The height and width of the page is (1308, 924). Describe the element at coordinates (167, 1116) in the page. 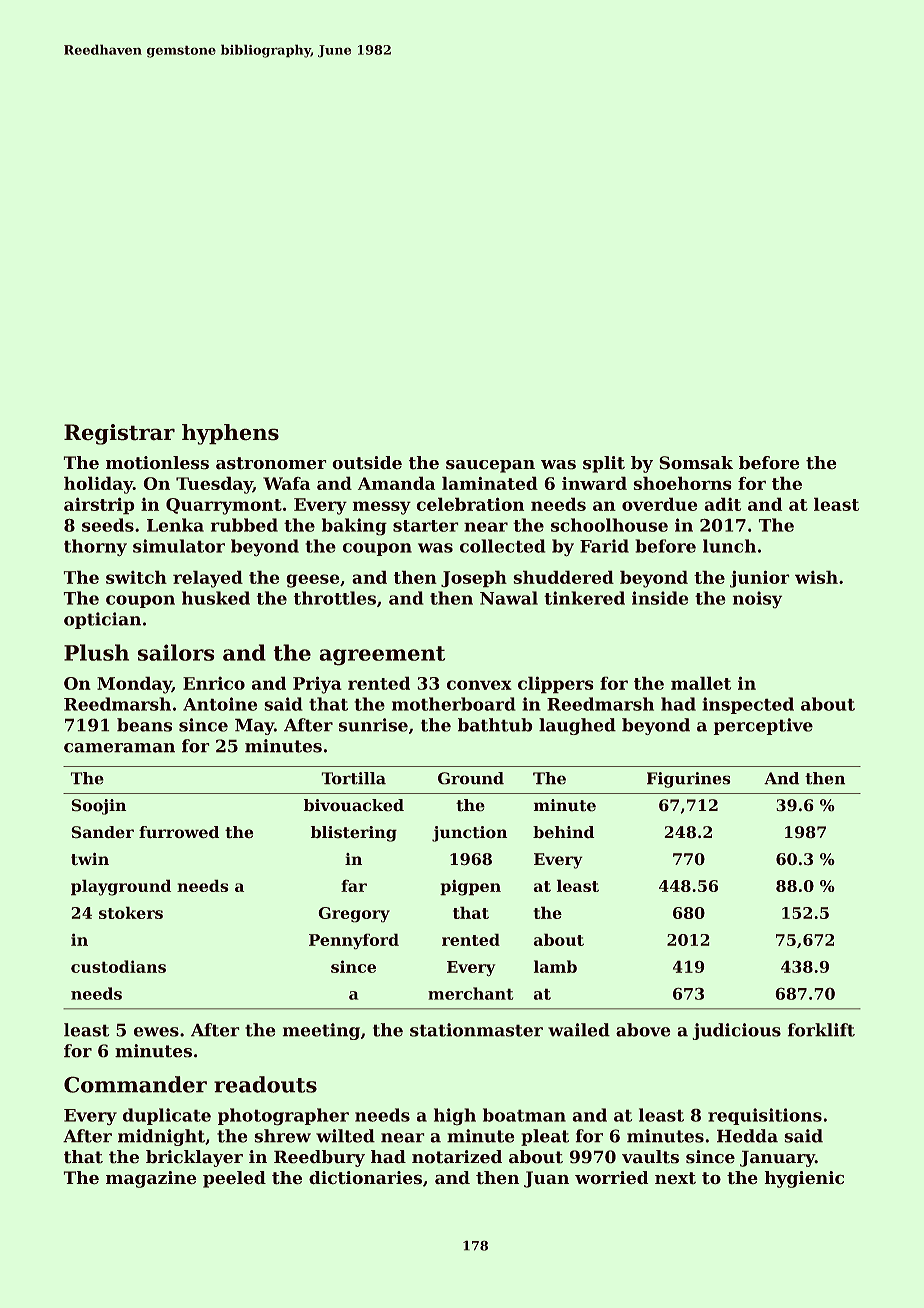

I see `duplicate` at that location.
